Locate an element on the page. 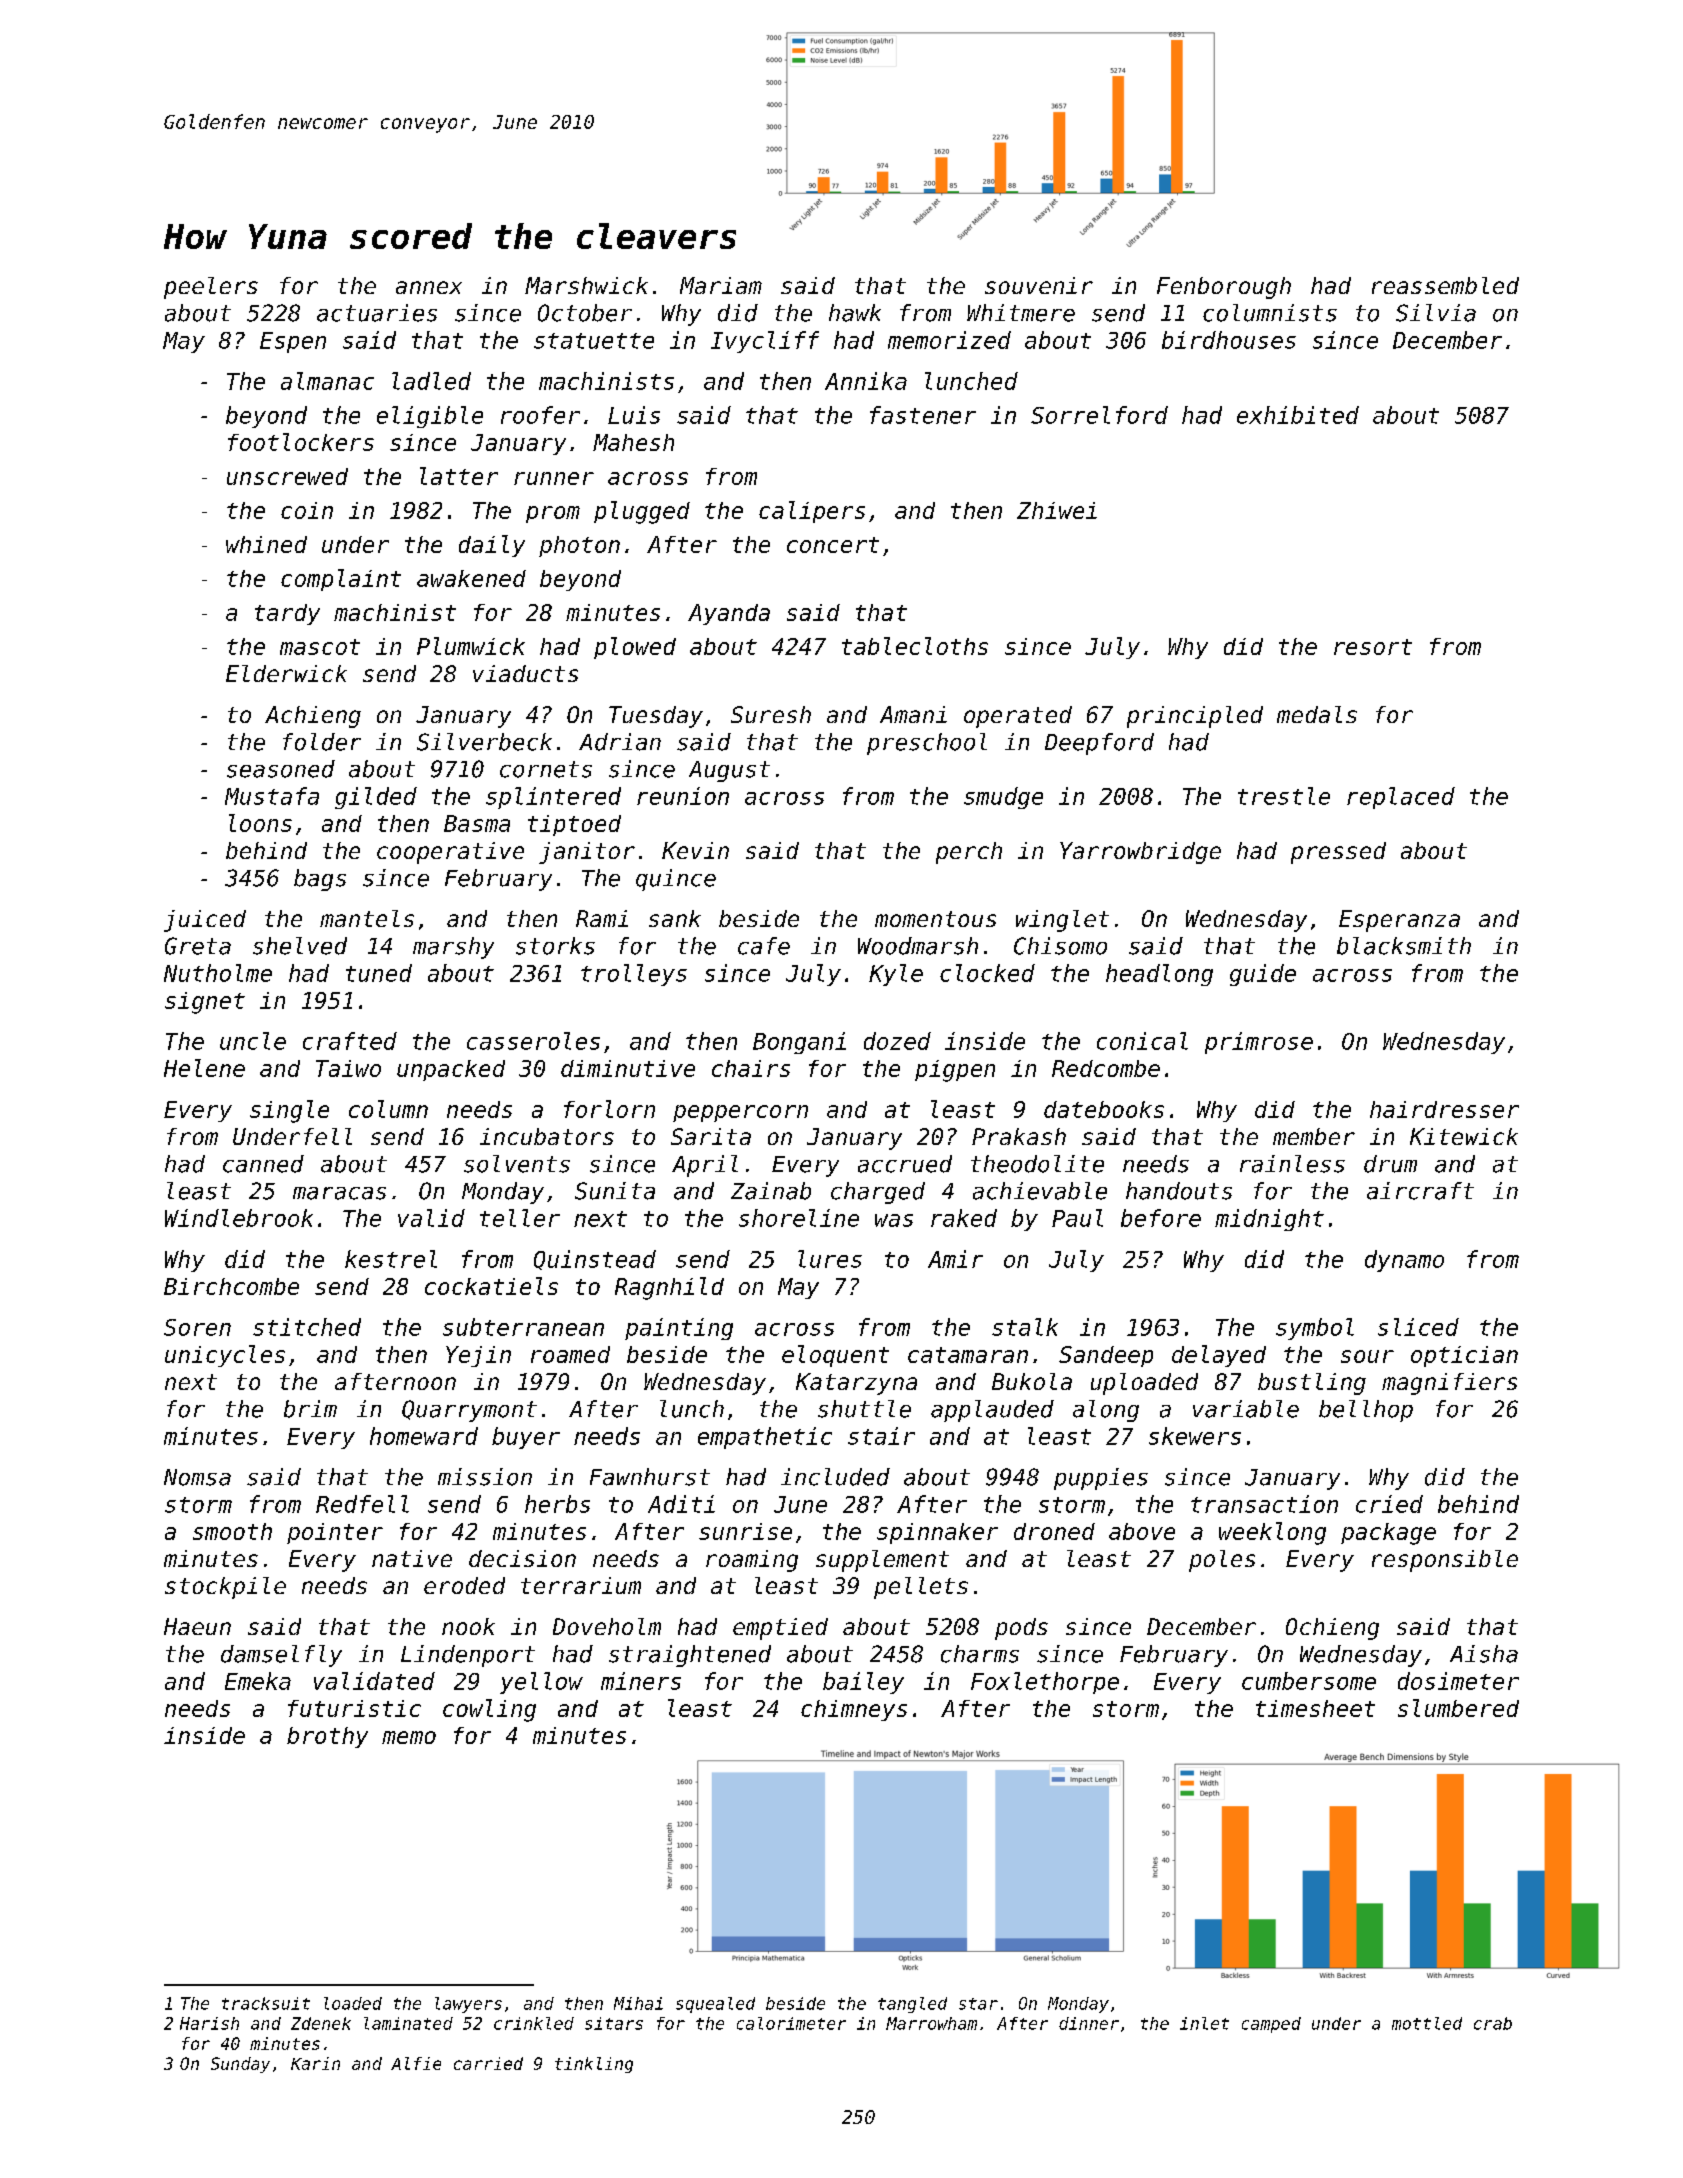 This image has width=1683, height=2178. accrued is located at coordinates (905, 1164).
